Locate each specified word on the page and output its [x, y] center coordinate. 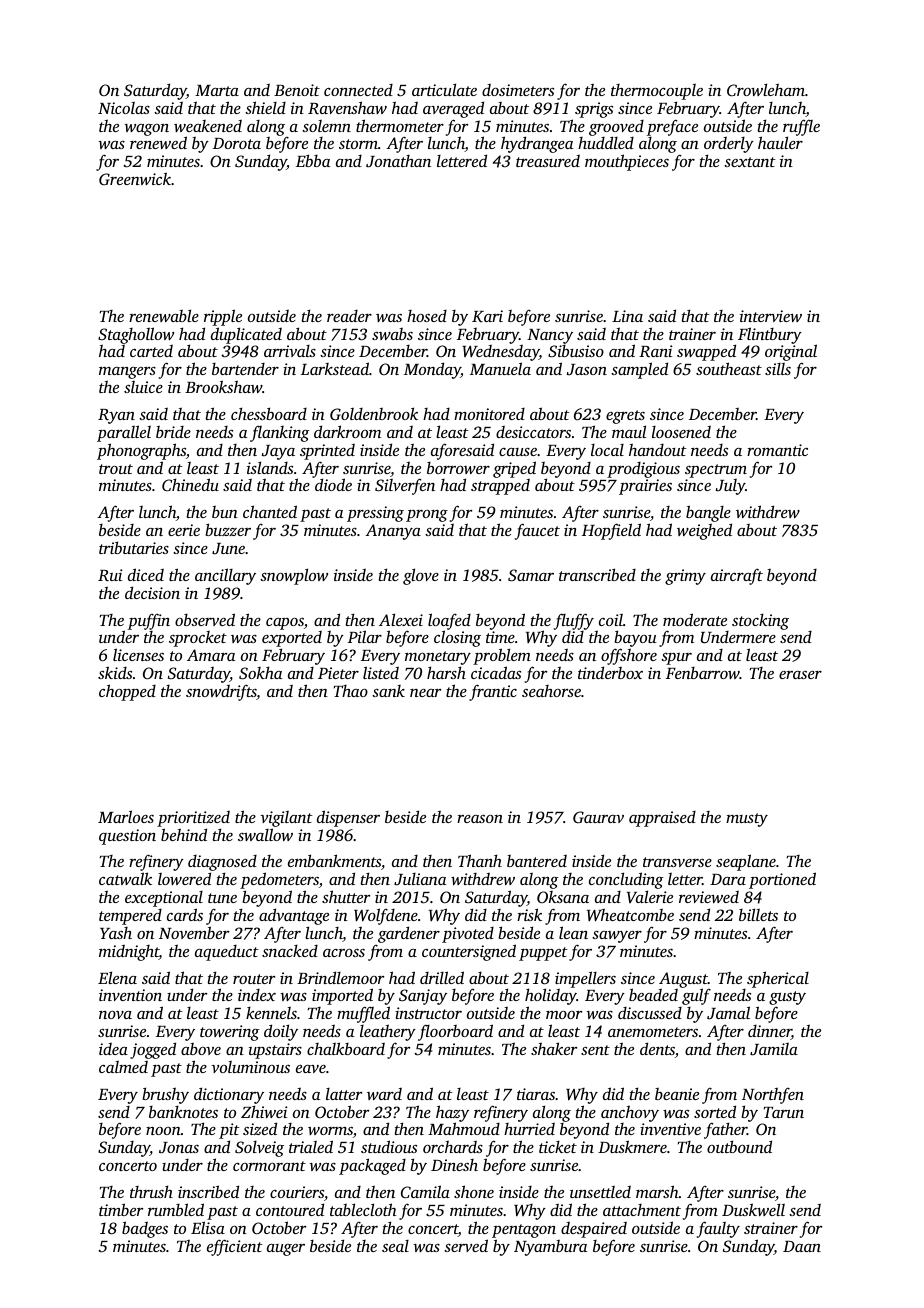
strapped [500, 487]
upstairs [275, 1051]
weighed [704, 531]
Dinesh [454, 1165]
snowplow [294, 576]
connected [358, 90]
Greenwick [135, 178]
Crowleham [766, 90]
